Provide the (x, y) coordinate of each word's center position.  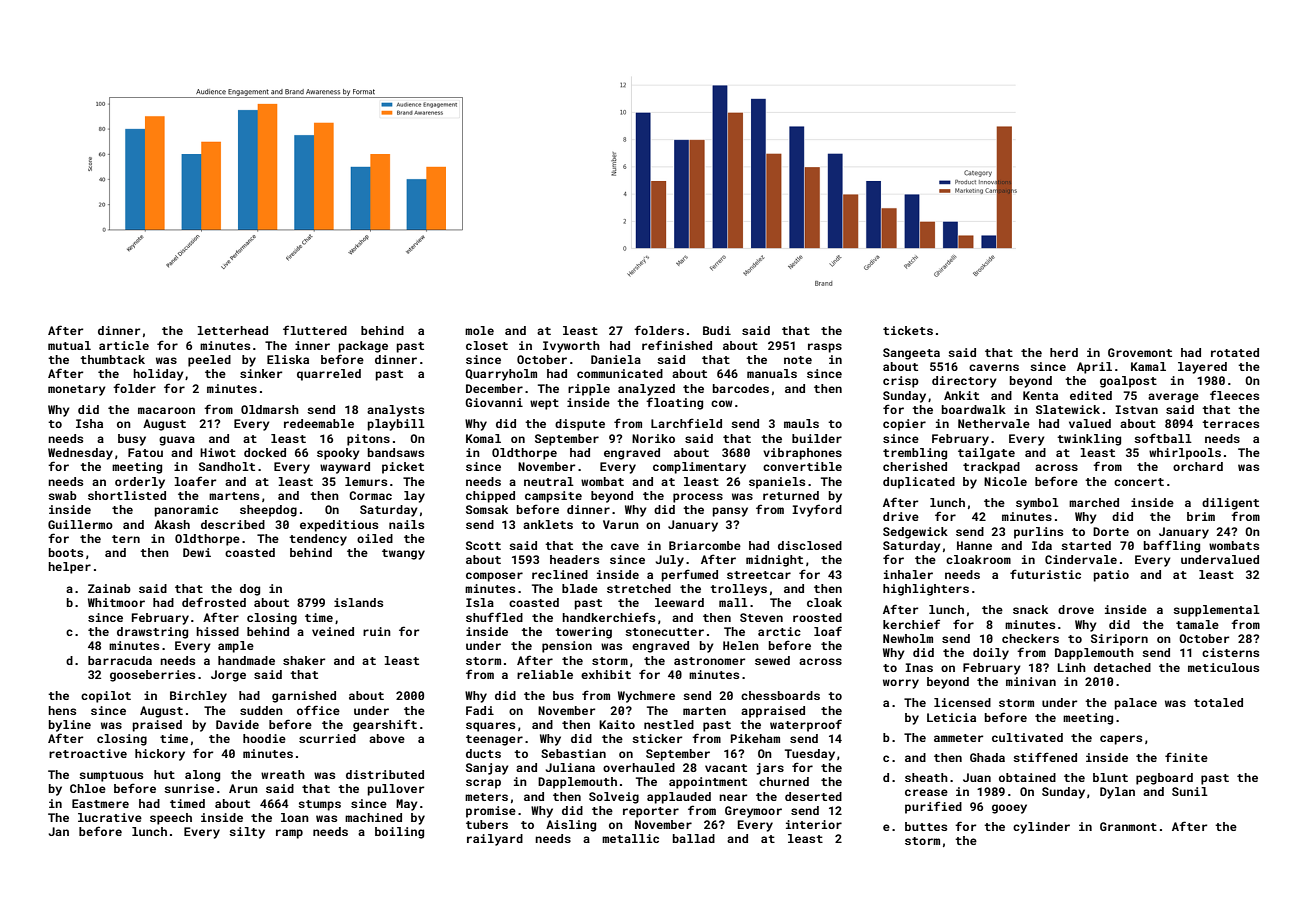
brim (1201, 516)
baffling (1172, 546)
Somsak (487, 509)
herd (1064, 352)
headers (574, 559)
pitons (368, 440)
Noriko (653, 438)
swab (62, 495)
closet (487, 345)
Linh (1072, 667)
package (363, 347)
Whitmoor (116, 602)
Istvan (1136, 409)
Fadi (480, 710)
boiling (399, 833)
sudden (261, 710)
